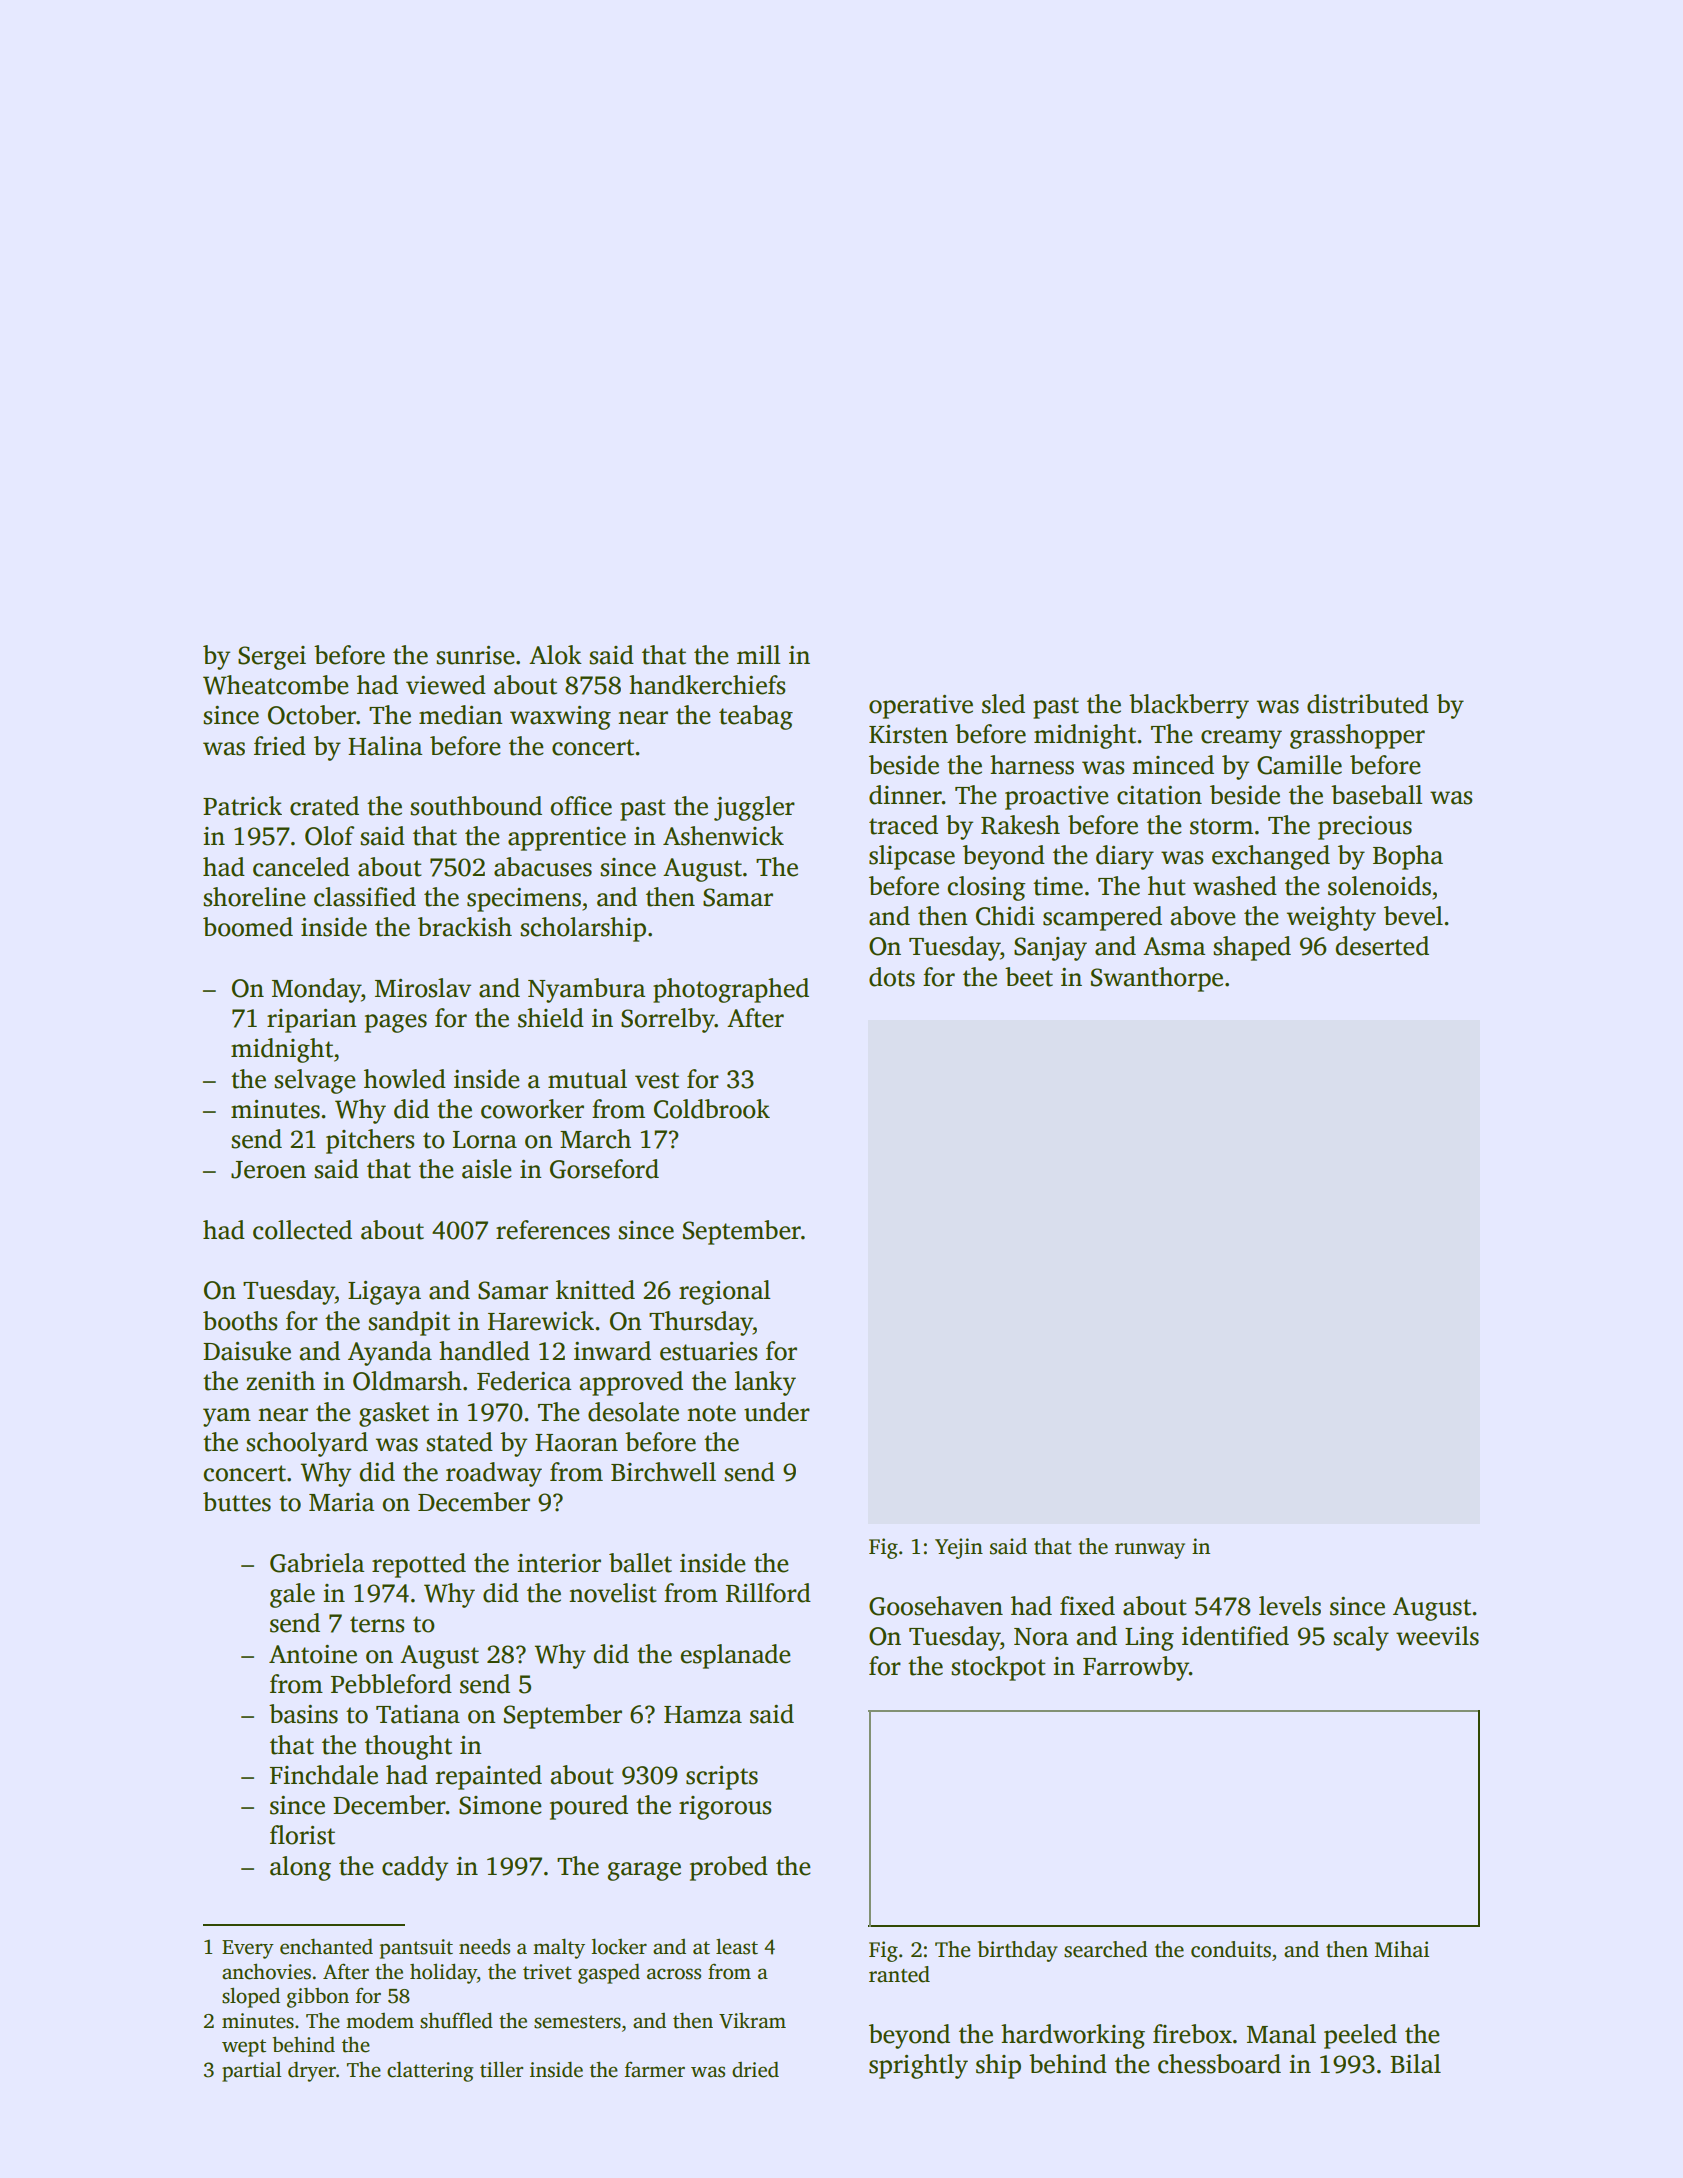  What do you see at coordinates (729, 1868) in the screenshot?
I see `probed` at bounding box center [729, 1868].
